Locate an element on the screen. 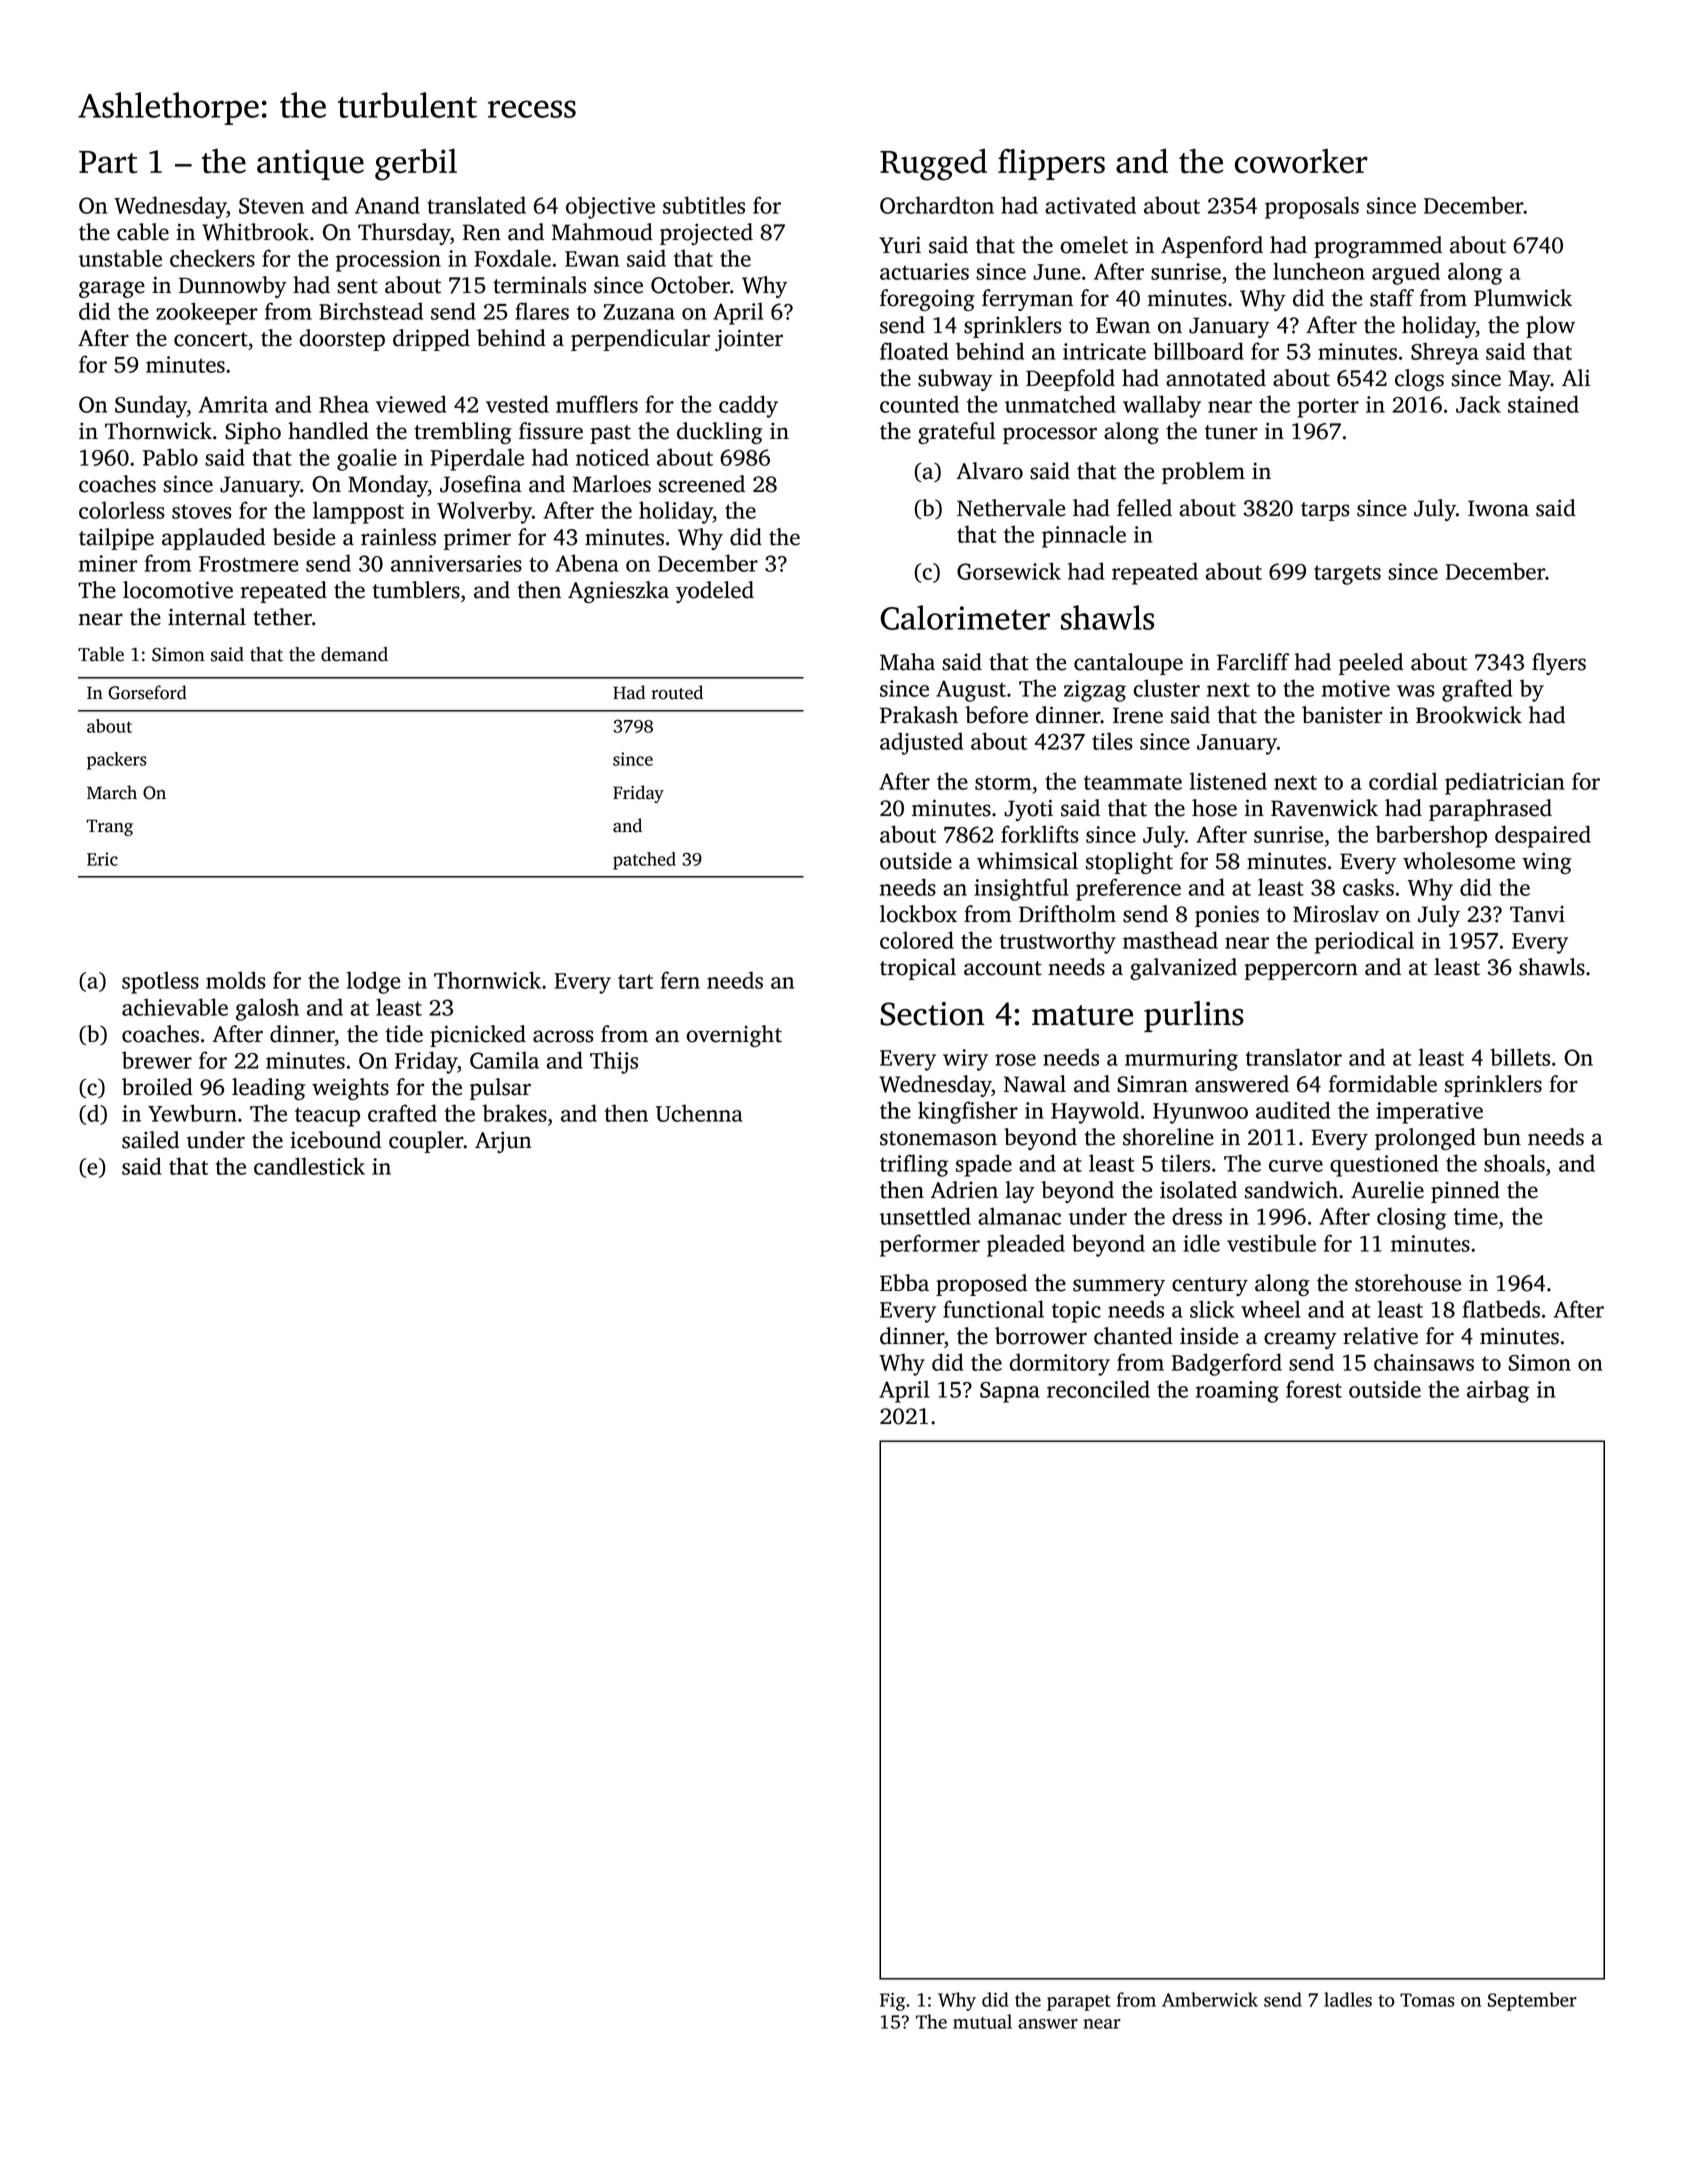 This screenshot has height=2178, width=1683. Arjun is located at coordinates (503, 1142).
